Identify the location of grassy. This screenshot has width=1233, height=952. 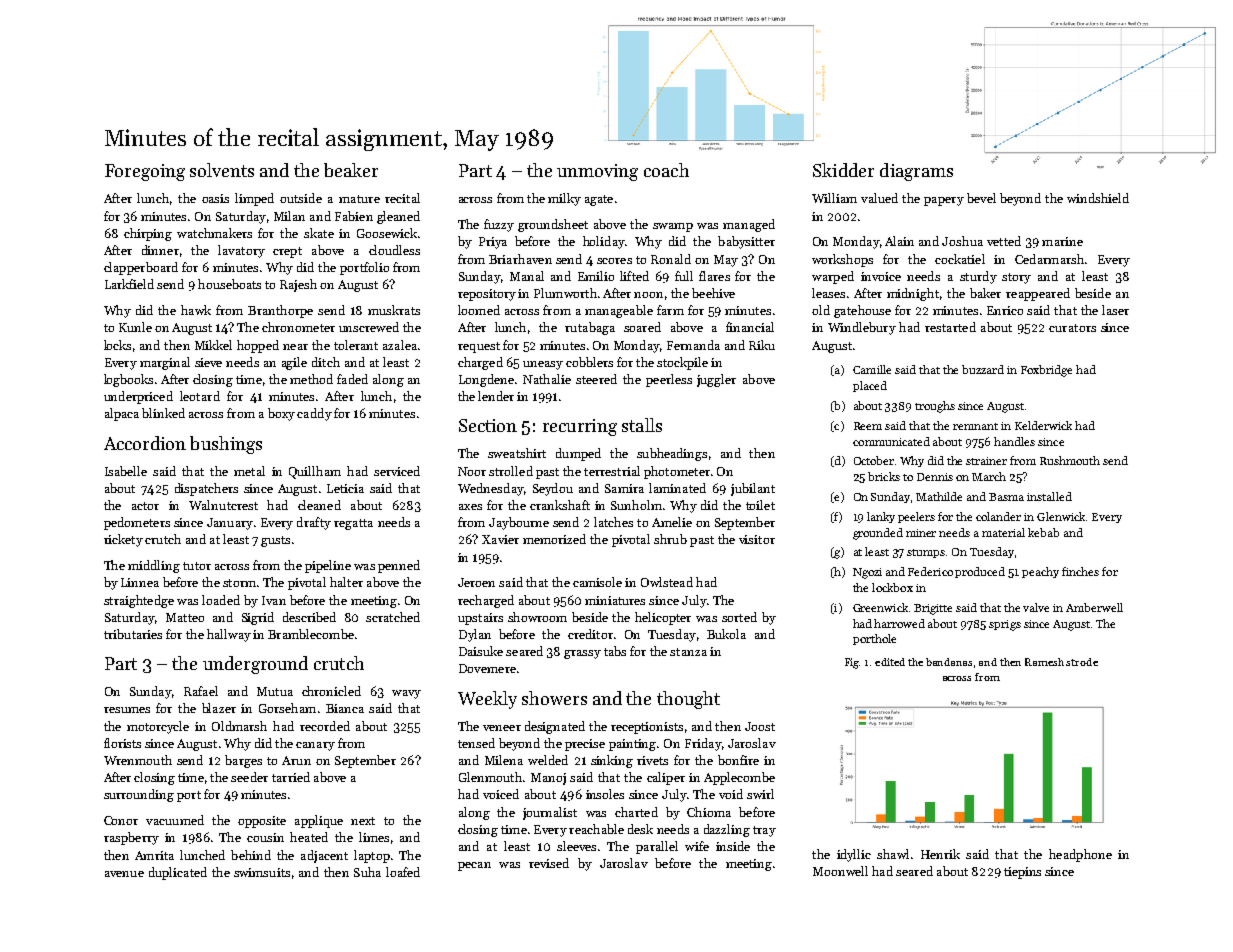
(582, 654).
